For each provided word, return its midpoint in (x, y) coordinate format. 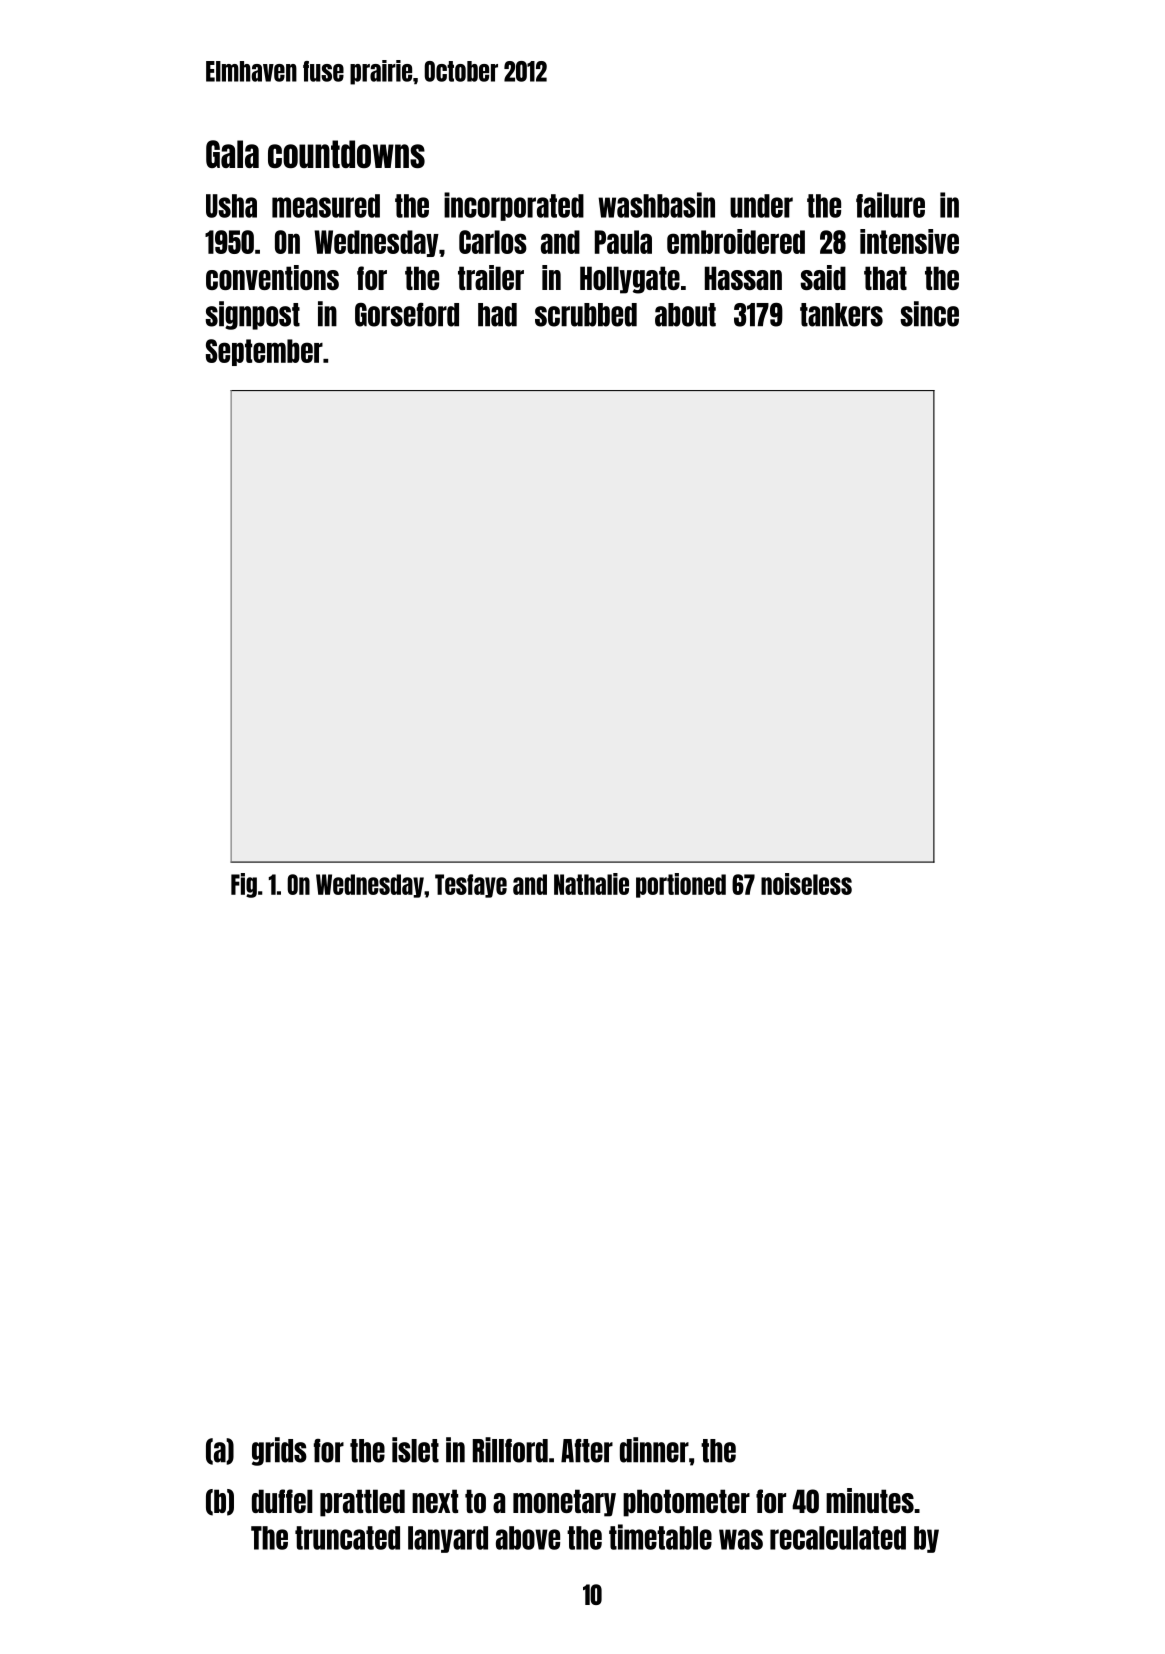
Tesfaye (471, 886)
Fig (244, 885)
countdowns (346, 154)
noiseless (806, 884)
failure (890, 205)
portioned (681, 885)
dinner (654, 1450)
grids (279, 1451)
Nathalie (591, 884)
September (264, 352)
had (497, 315)
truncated (347, 1538)
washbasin (656, 205)
